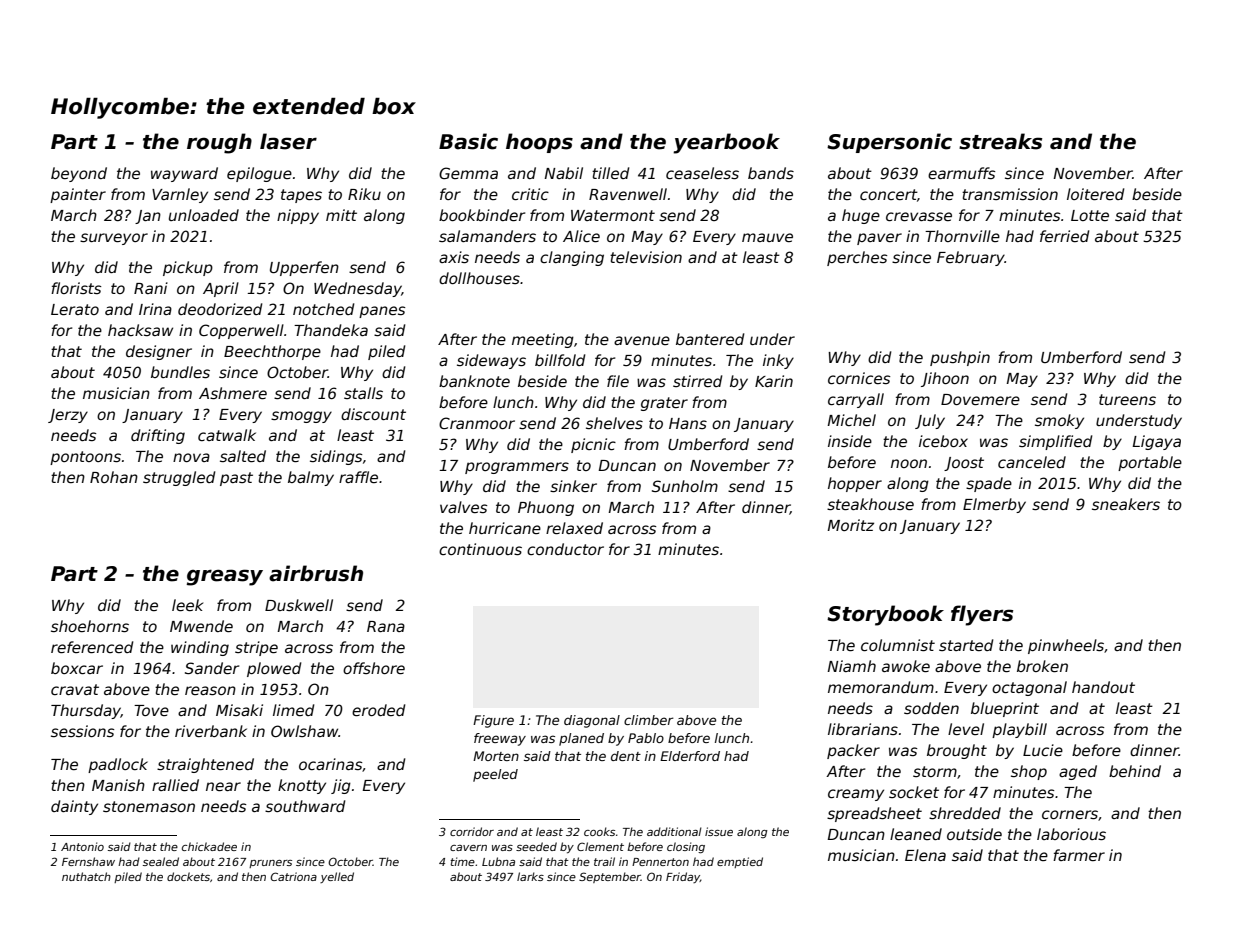 The width and height of the screenshot is (1233, 952). What do you see at coordinates (1156, 442) in the screenshot?
I see `Ligaya` at bounding box center [1156, 442].
